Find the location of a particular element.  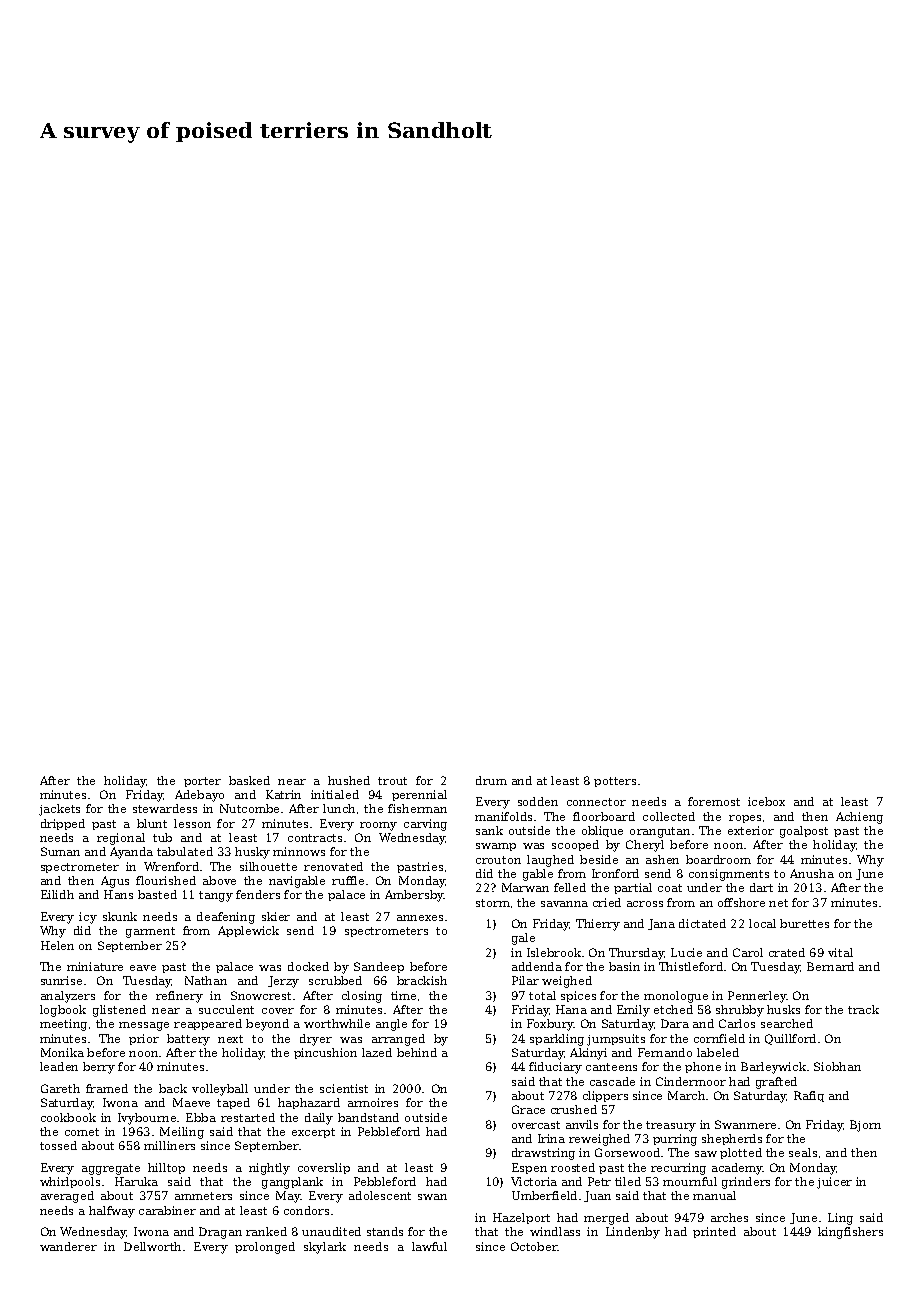

trout is located at coordinates (392, 781).
